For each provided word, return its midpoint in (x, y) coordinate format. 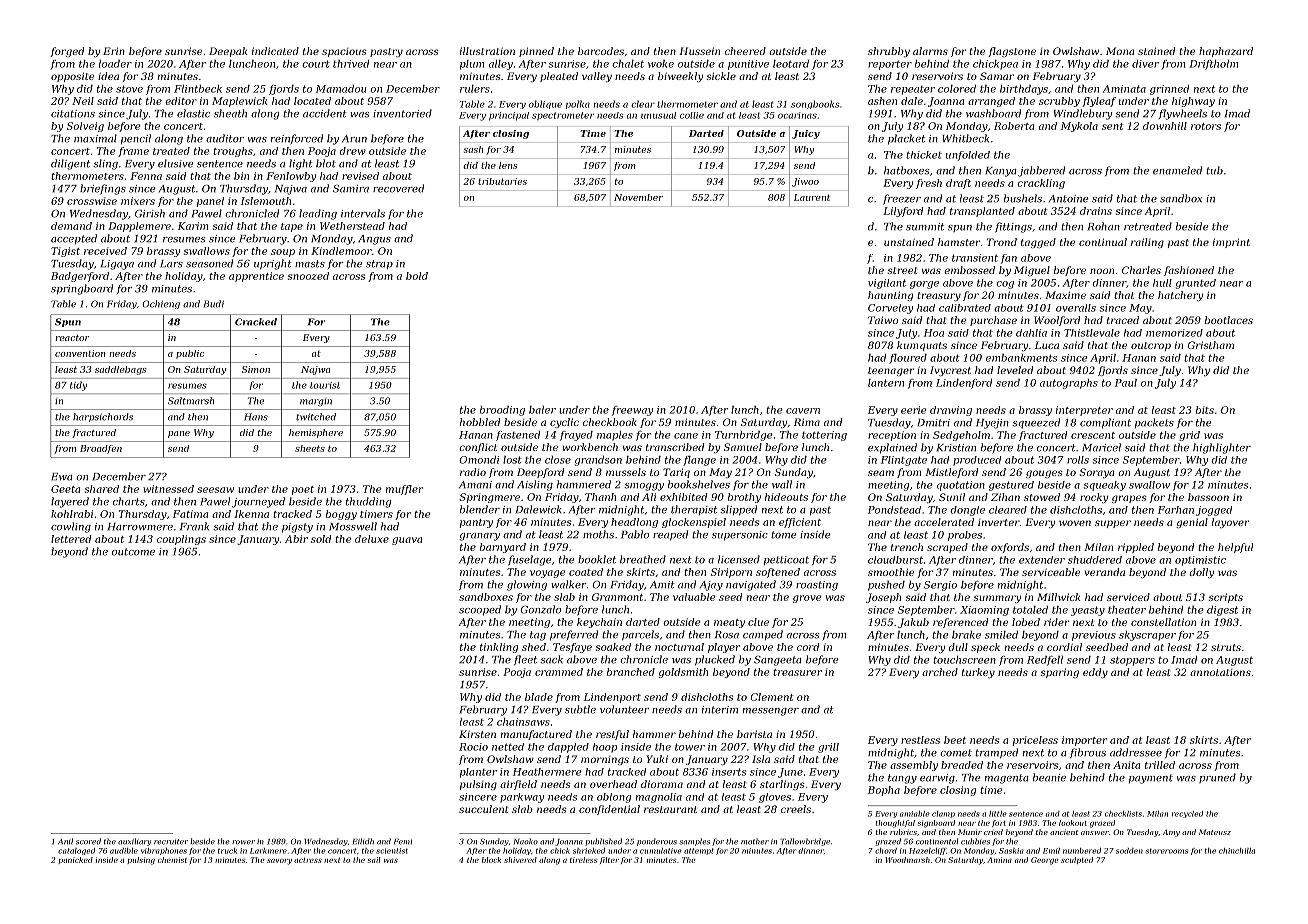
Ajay (711, 586)
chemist (172, 860)
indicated (275, 51)
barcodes (601, 51)
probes (965, 536)
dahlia (1031, 333)
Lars (171, 264)
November (638, 197)
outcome (133, 552)
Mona (1120, 51)
